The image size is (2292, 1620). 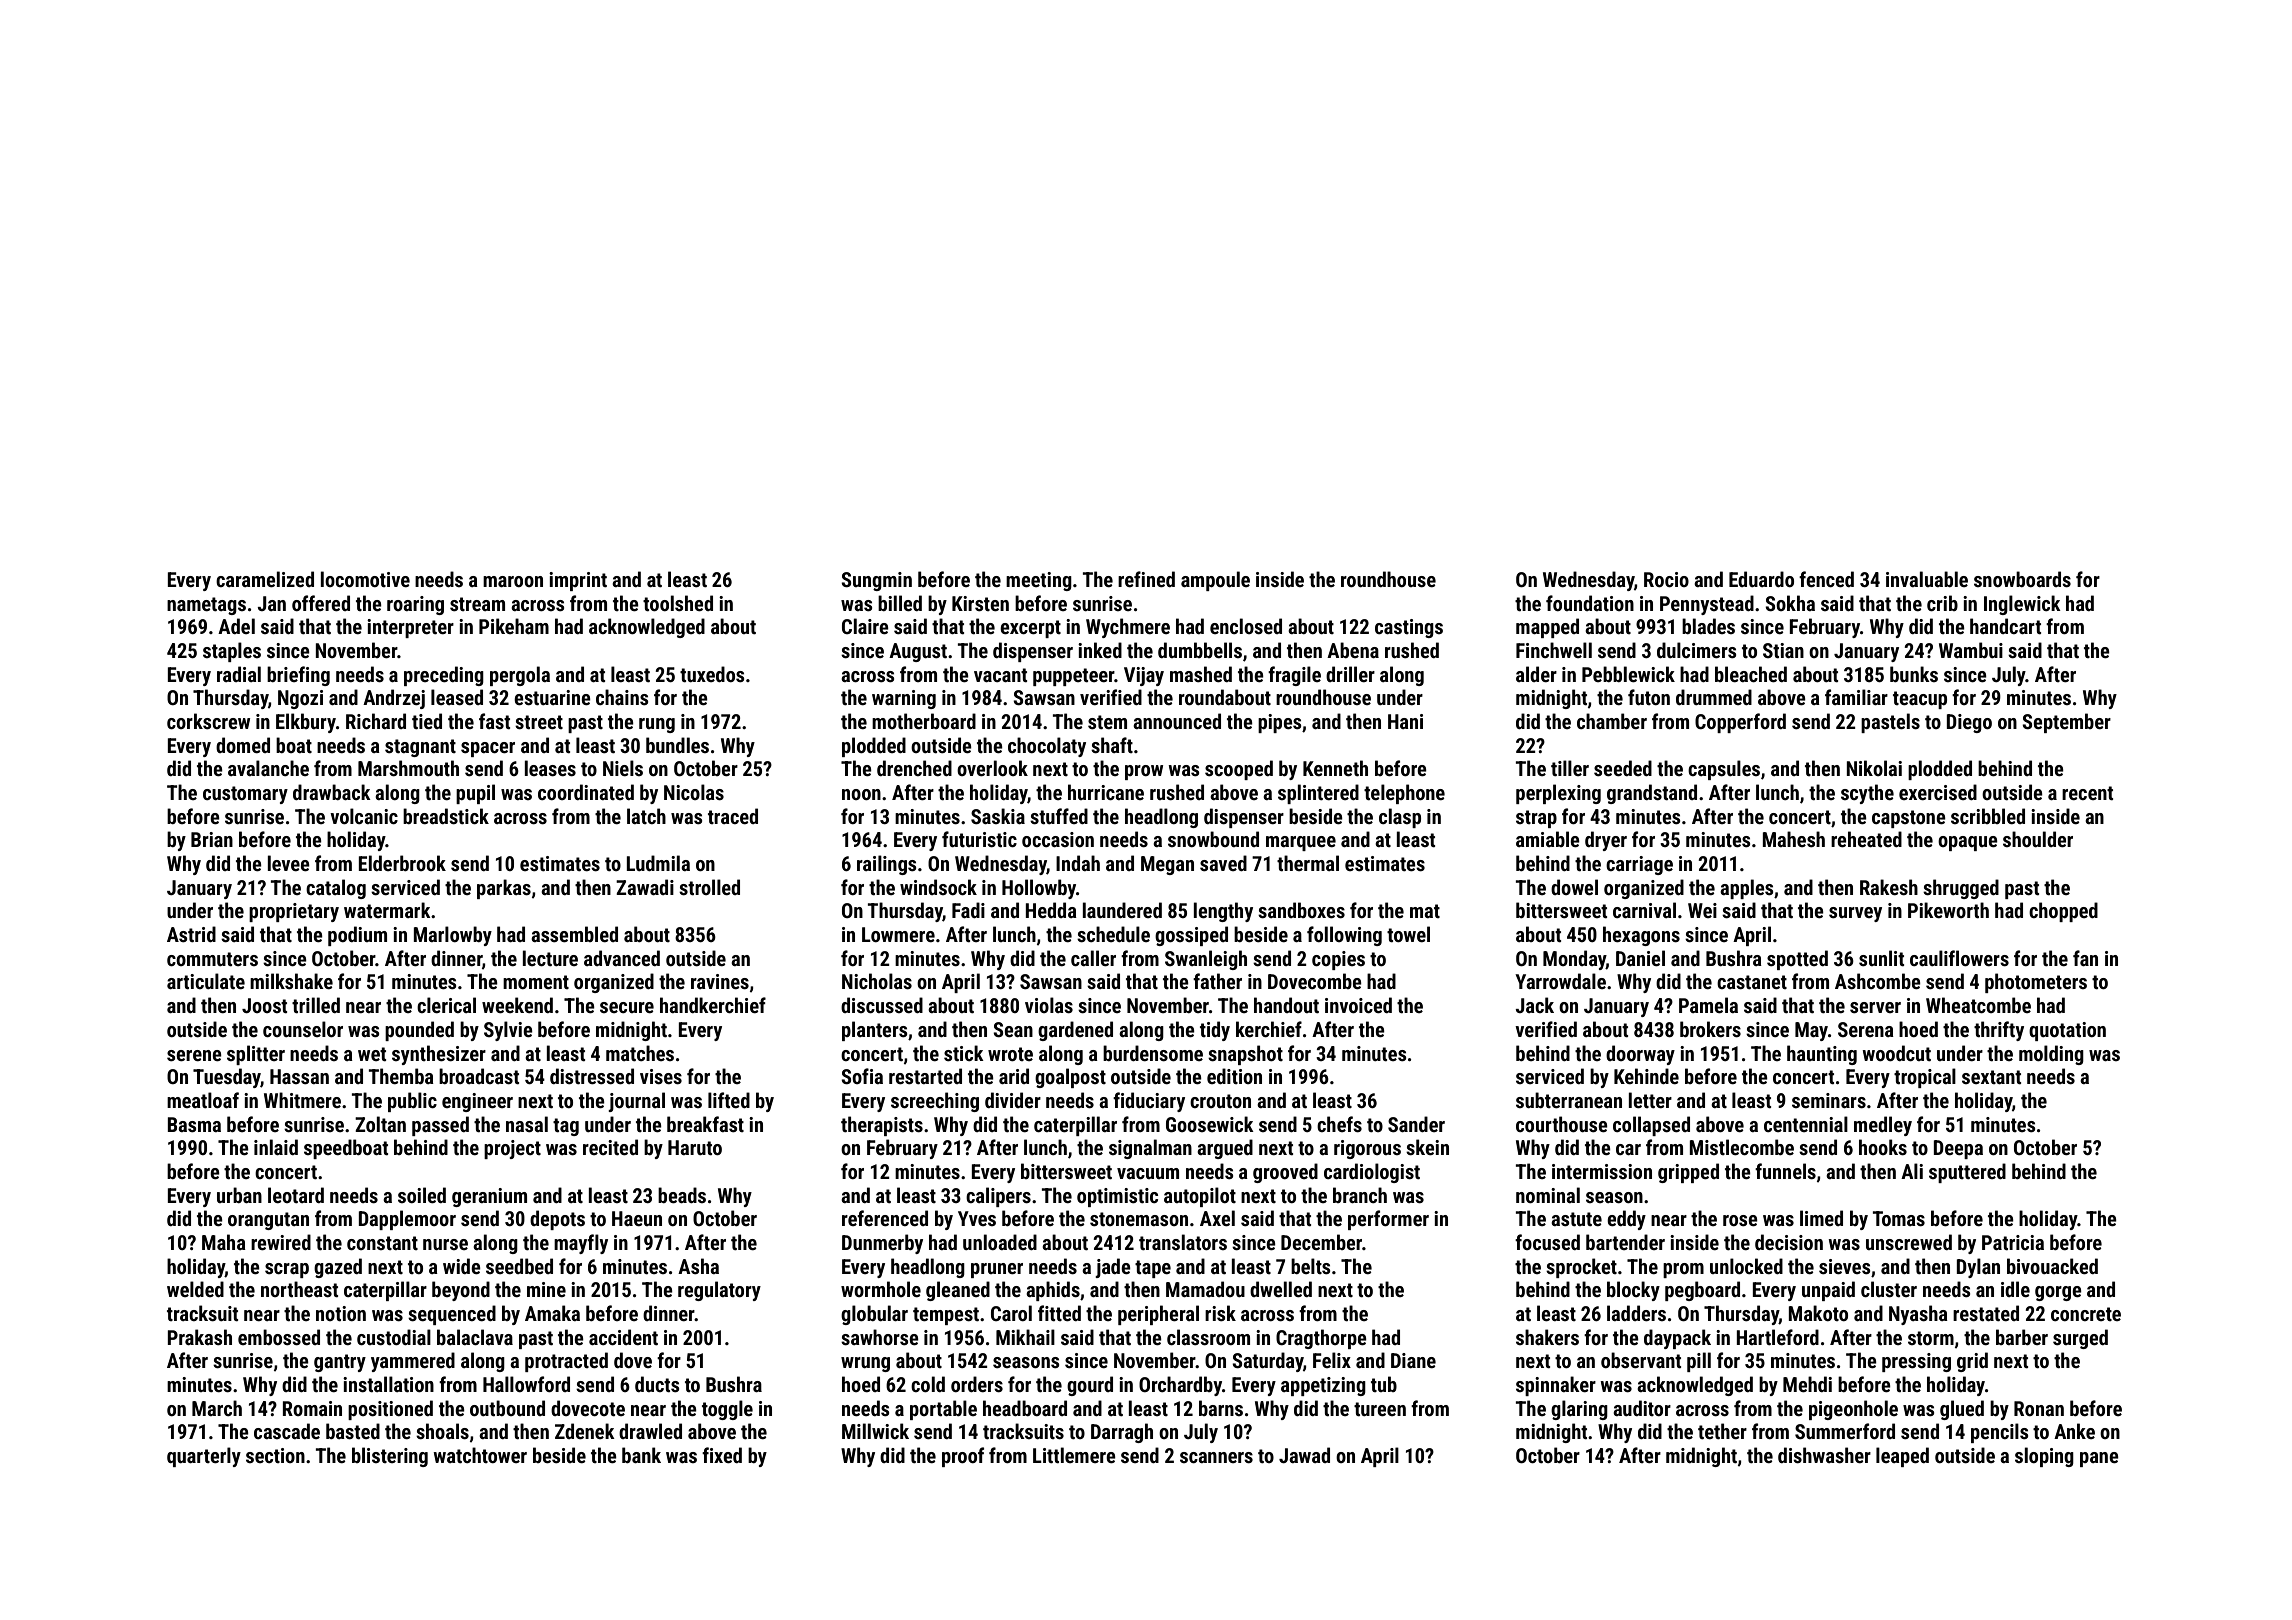 I want to click on quarterly, so click(x=204, y=1457).
